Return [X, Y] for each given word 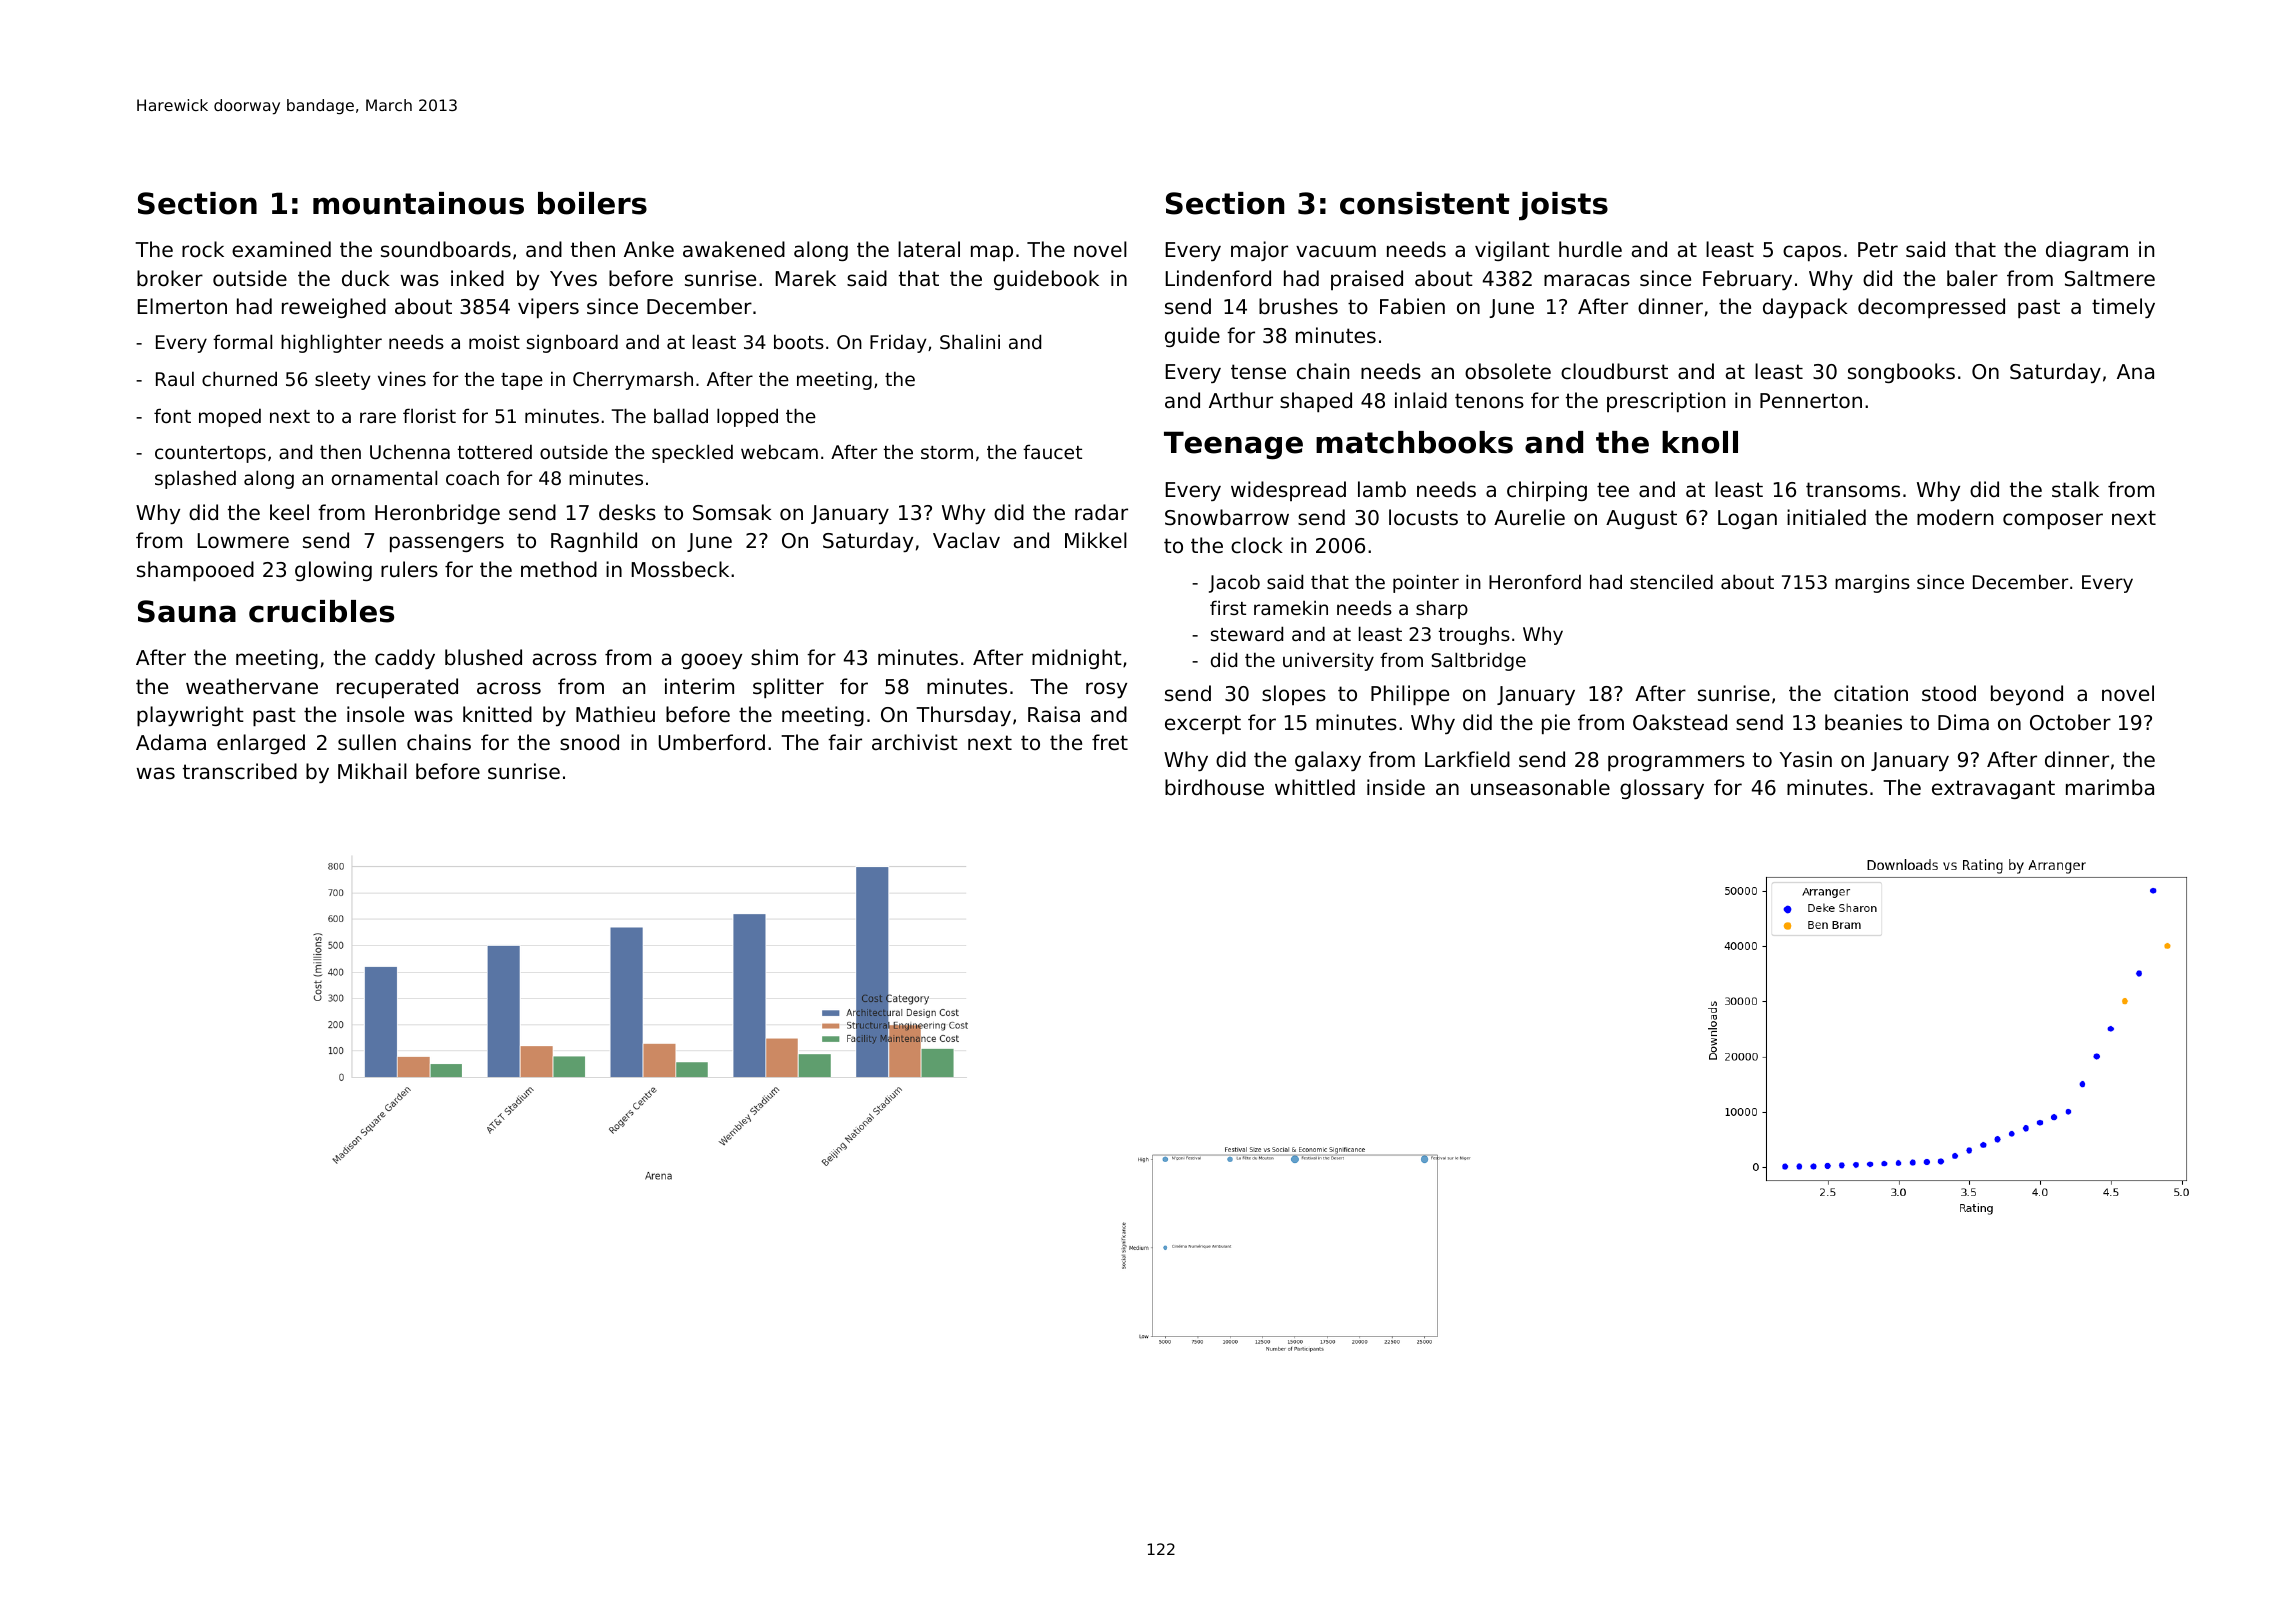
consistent [1425, 203]
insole [375, 714]
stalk [2075, 489]
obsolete [1508, 371]
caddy [405, 659]
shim [774, 657]
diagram [2087, 251]
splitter [788, 688]
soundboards [446, 249]
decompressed [1931, 308]
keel [289, 512]
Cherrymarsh [633, 380]
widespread [1288, 491]
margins [1872, 583]
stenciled [1671, 581]
